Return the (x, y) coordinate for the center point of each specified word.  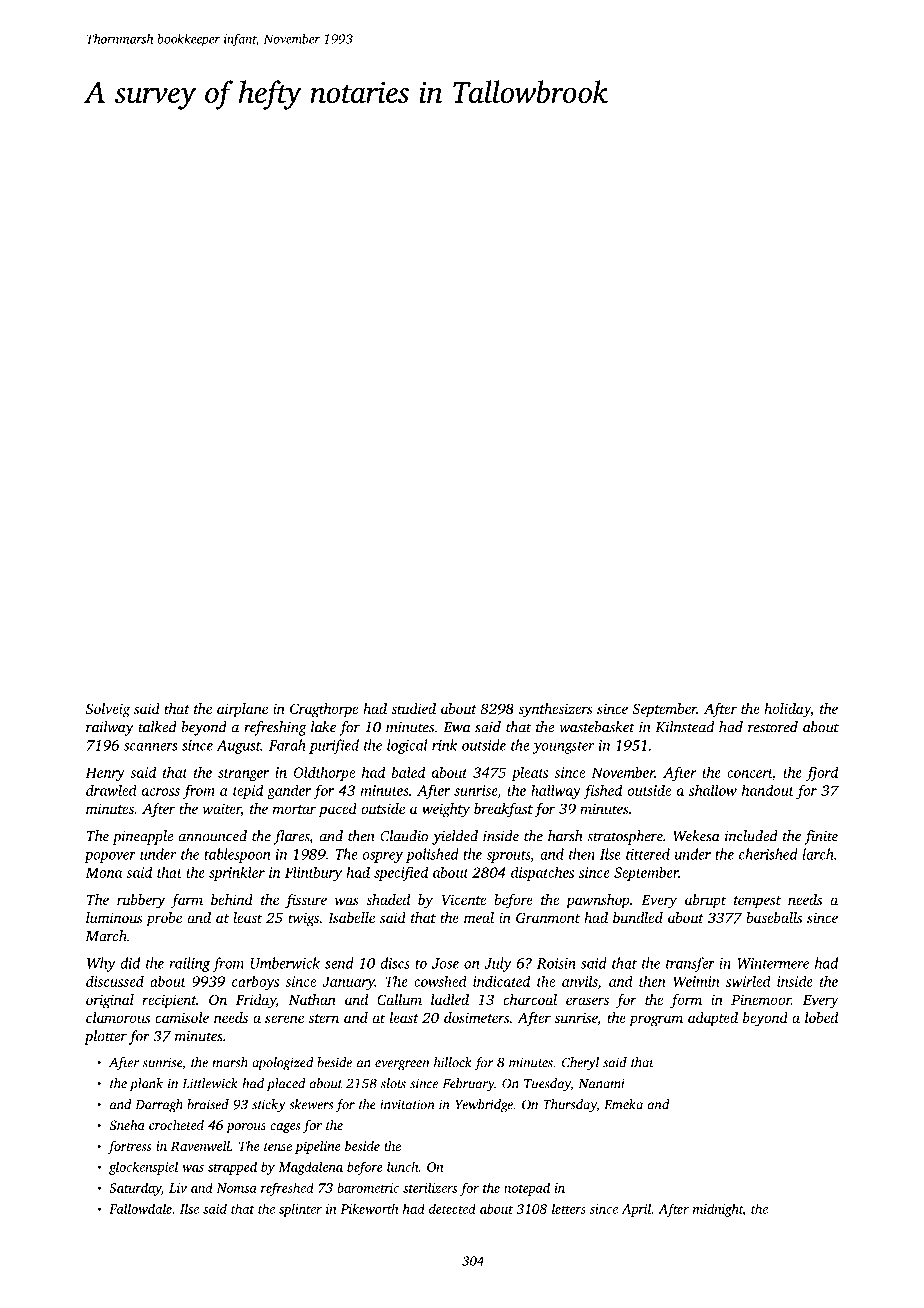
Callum (399, 999)
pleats (529, 773)
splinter (300, 1210)
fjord (822, 773)
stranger (243, 775)
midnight (718, 1210)
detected (452, 1208)
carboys (255, 982)
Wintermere (773, 963)
